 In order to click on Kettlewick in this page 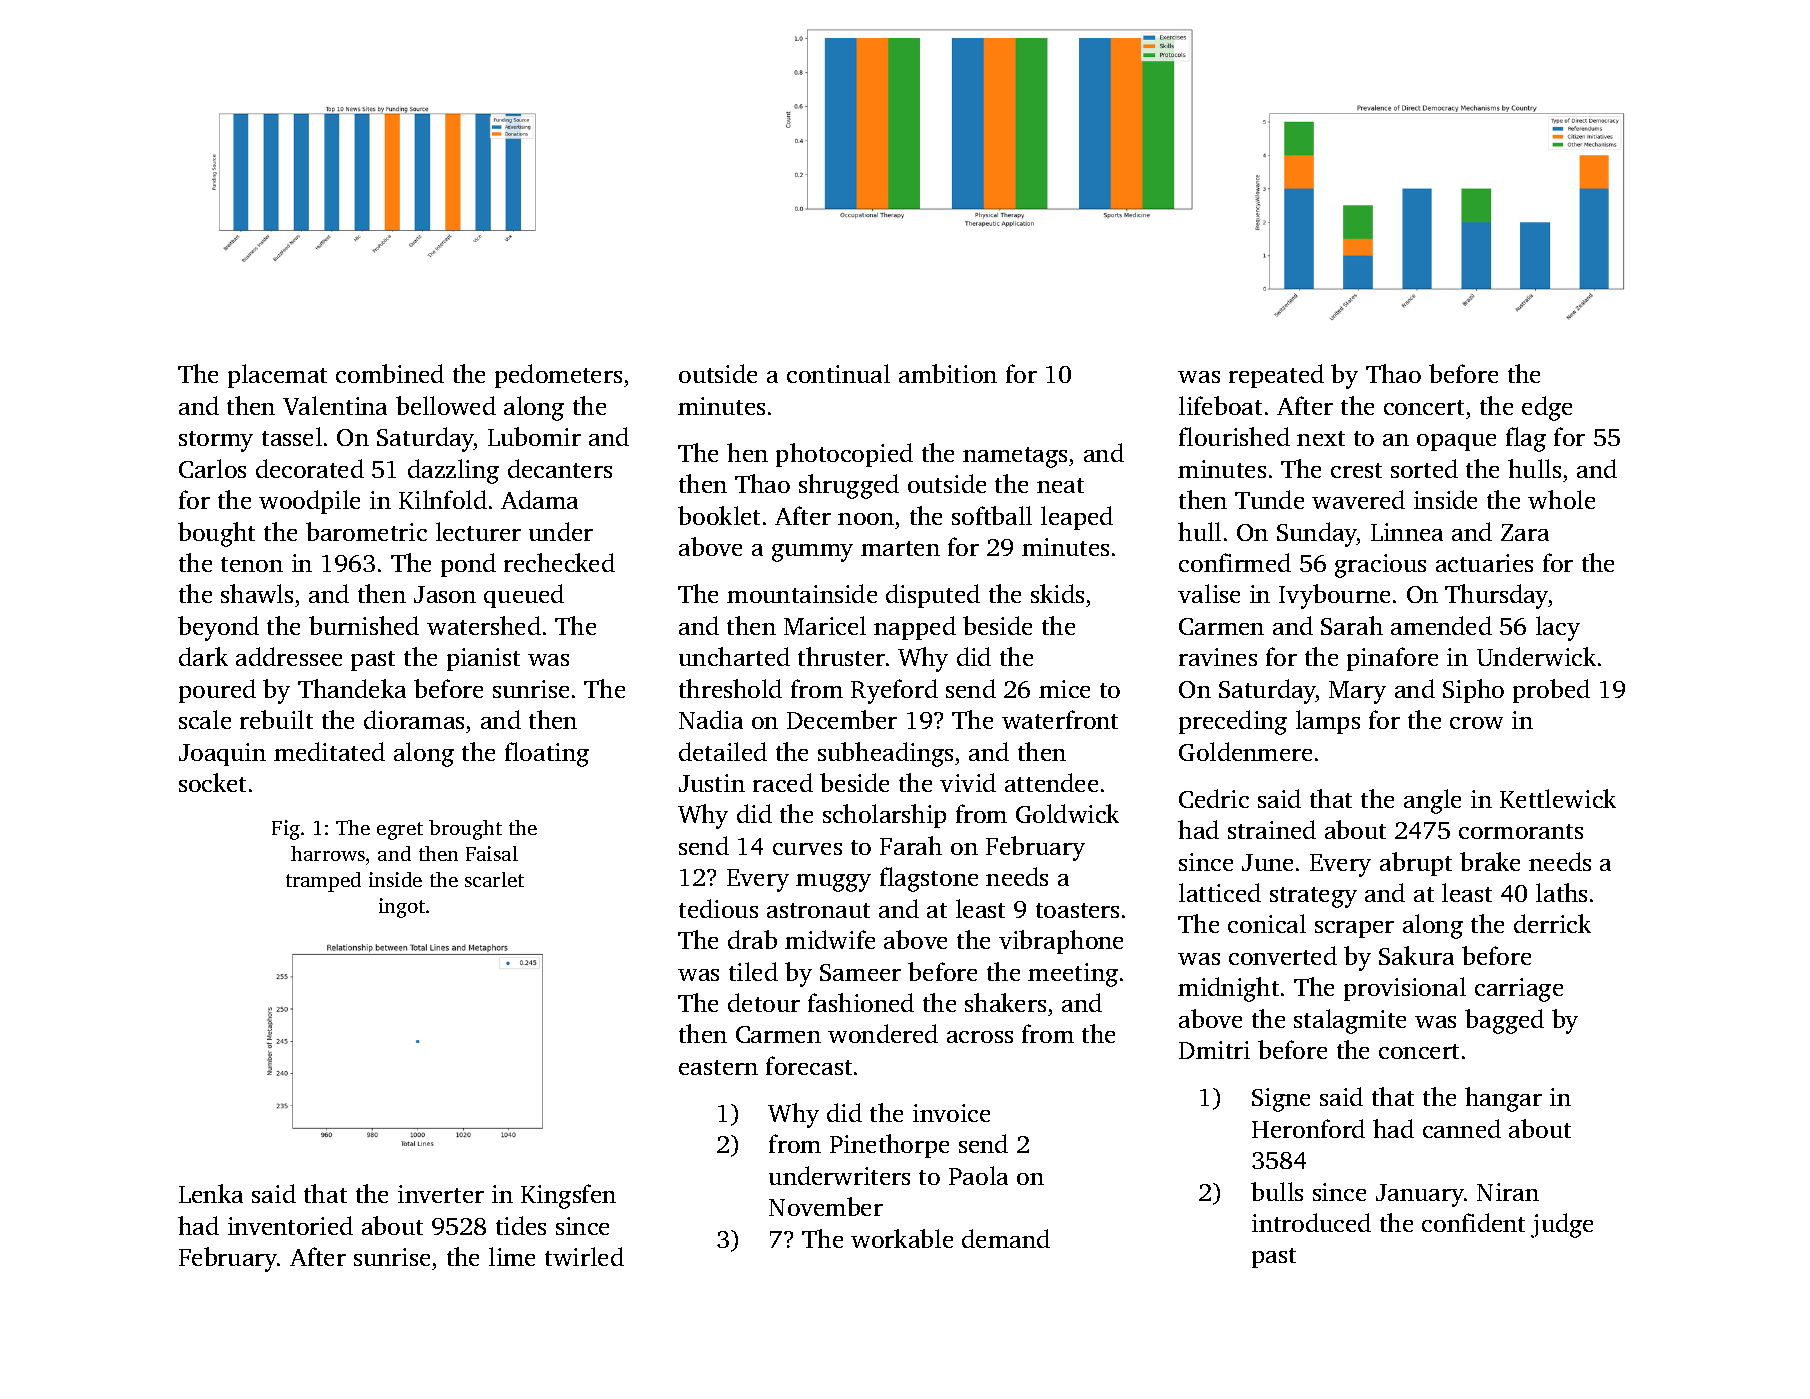, I will do `click(1558, 798)`.
